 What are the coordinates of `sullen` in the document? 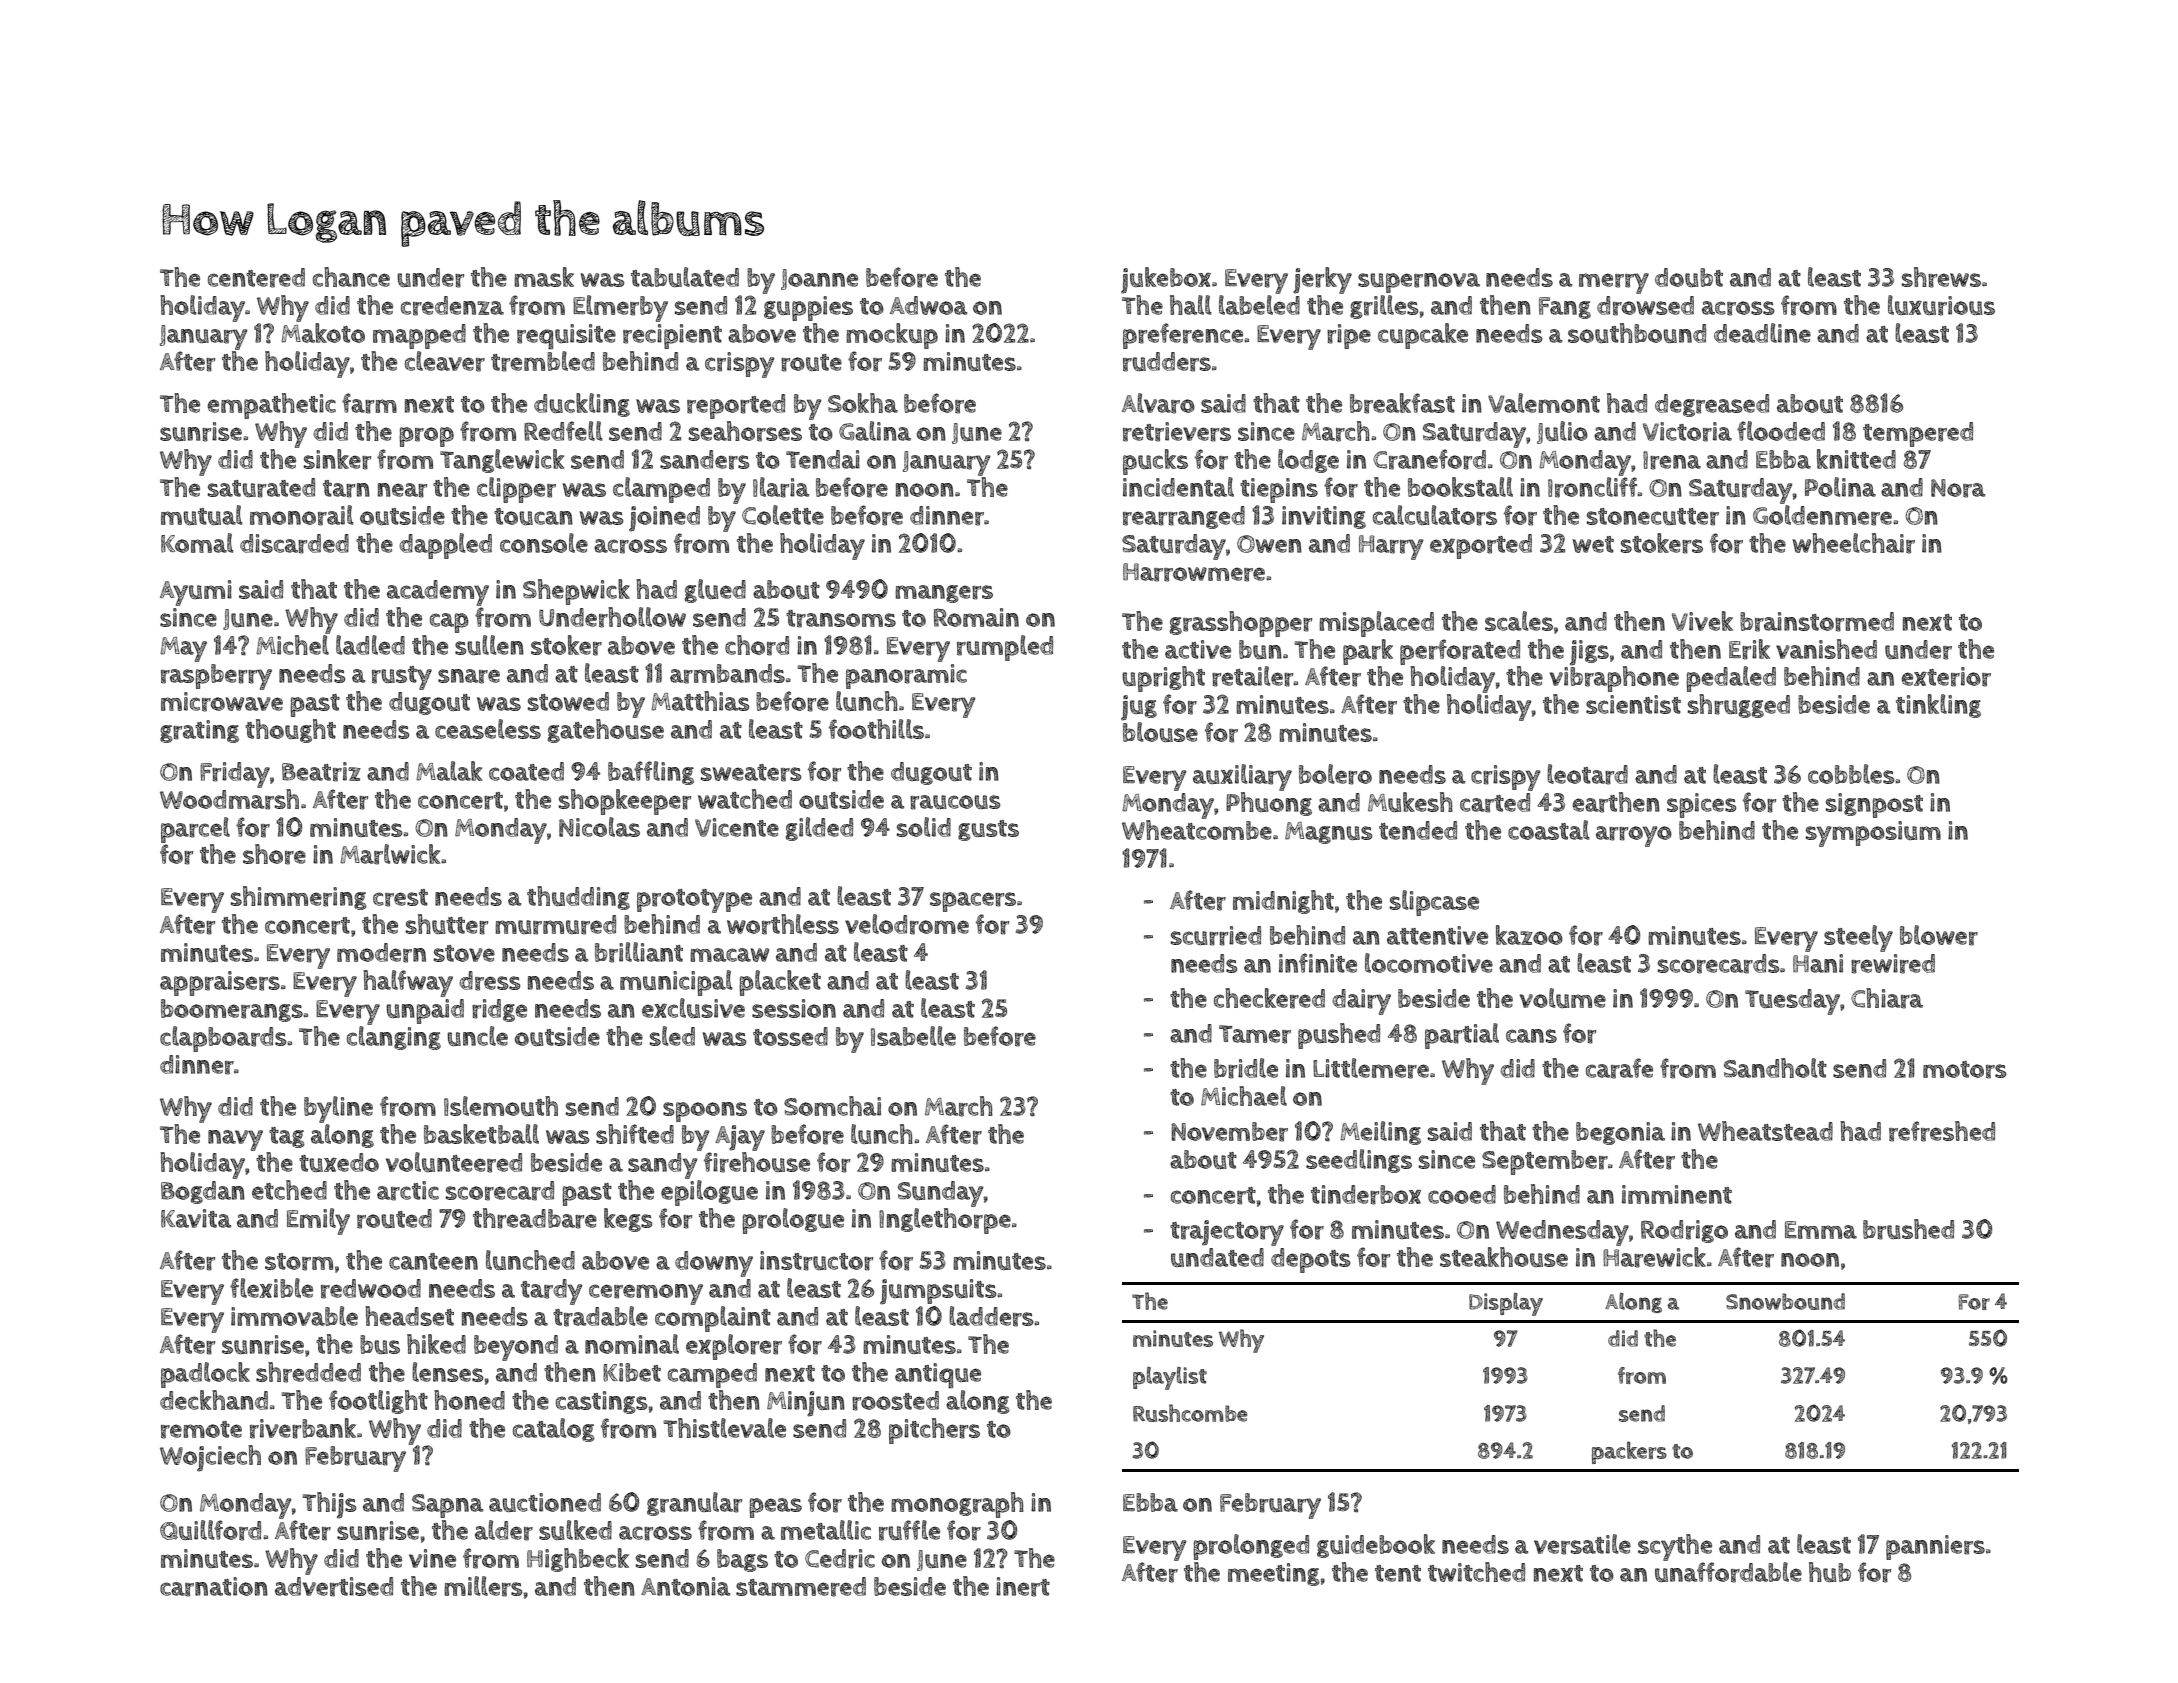 It's located at (489, 645).
